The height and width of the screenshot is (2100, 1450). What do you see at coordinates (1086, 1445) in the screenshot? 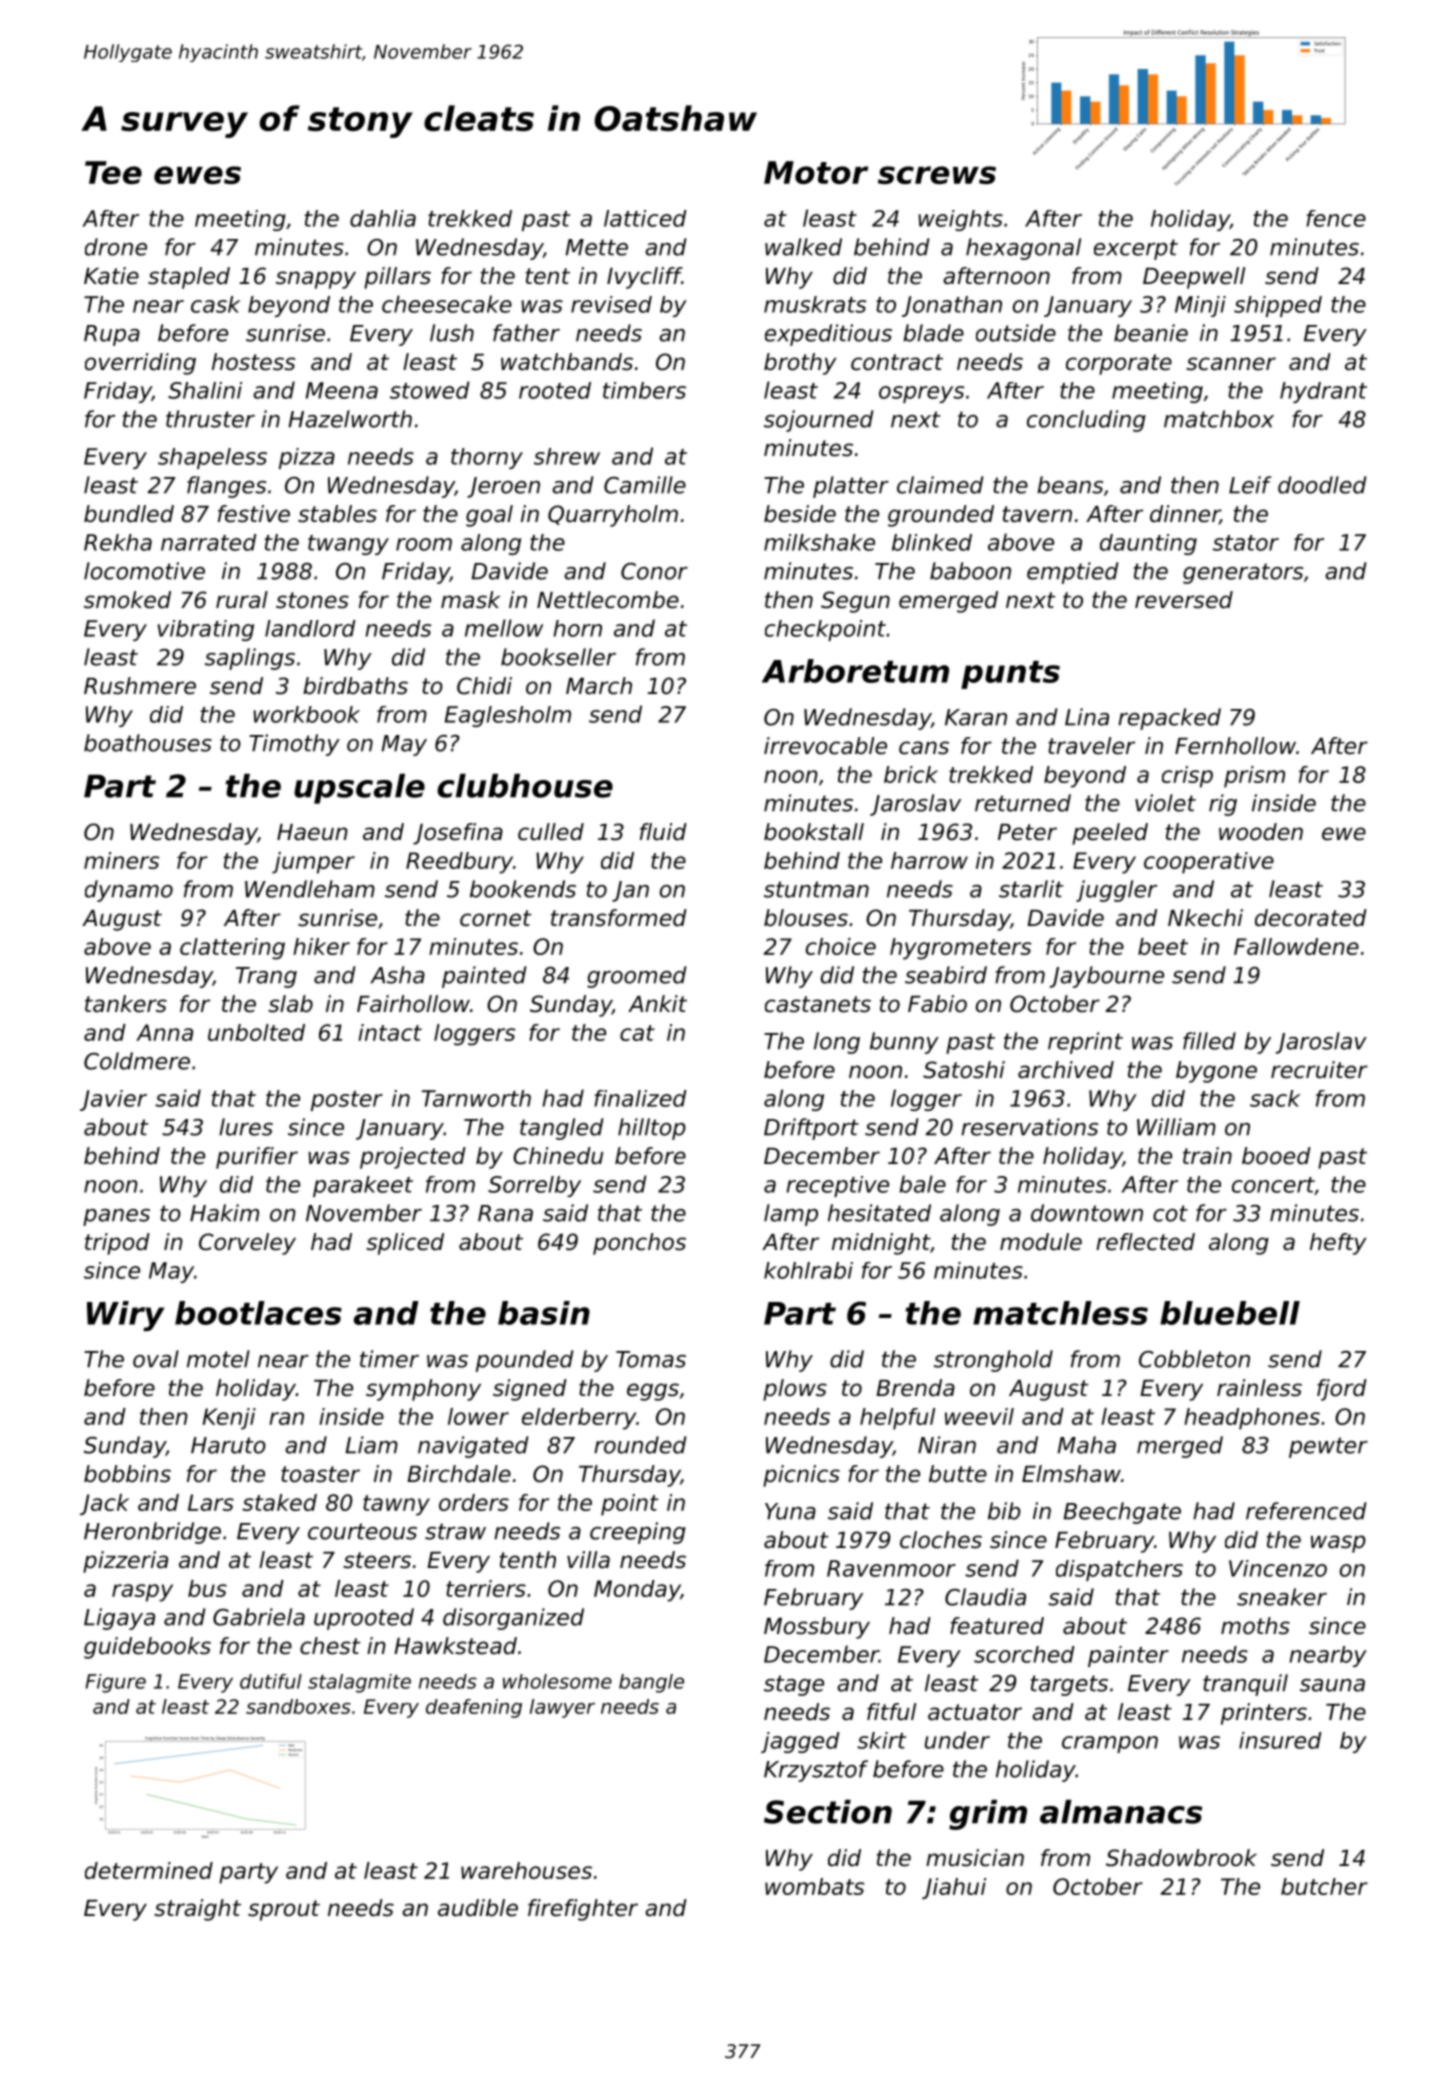
I see `Maha` at bounding box center [1086, 1445].
